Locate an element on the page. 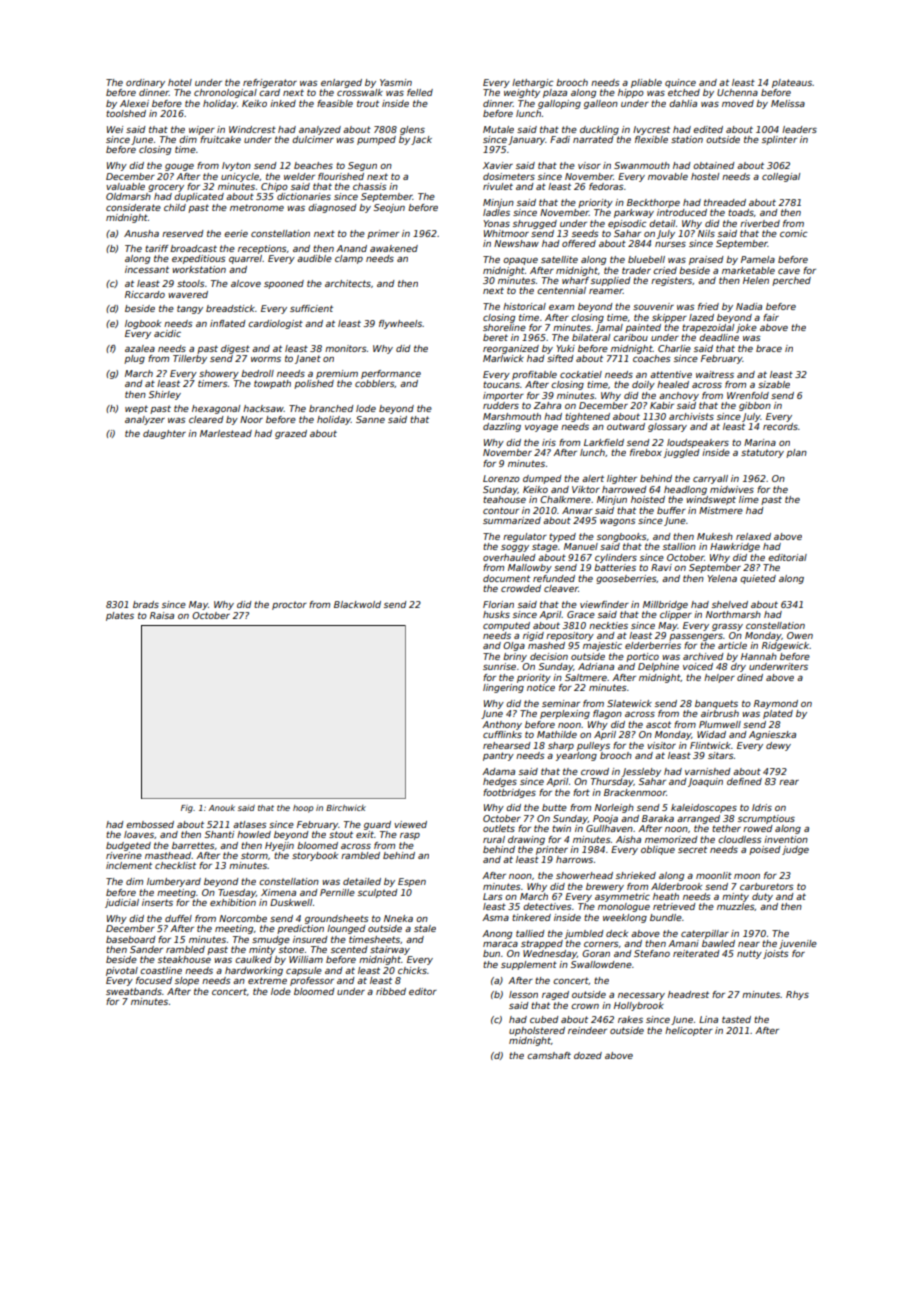  Duskwell is located at coordinates (291, 902).
